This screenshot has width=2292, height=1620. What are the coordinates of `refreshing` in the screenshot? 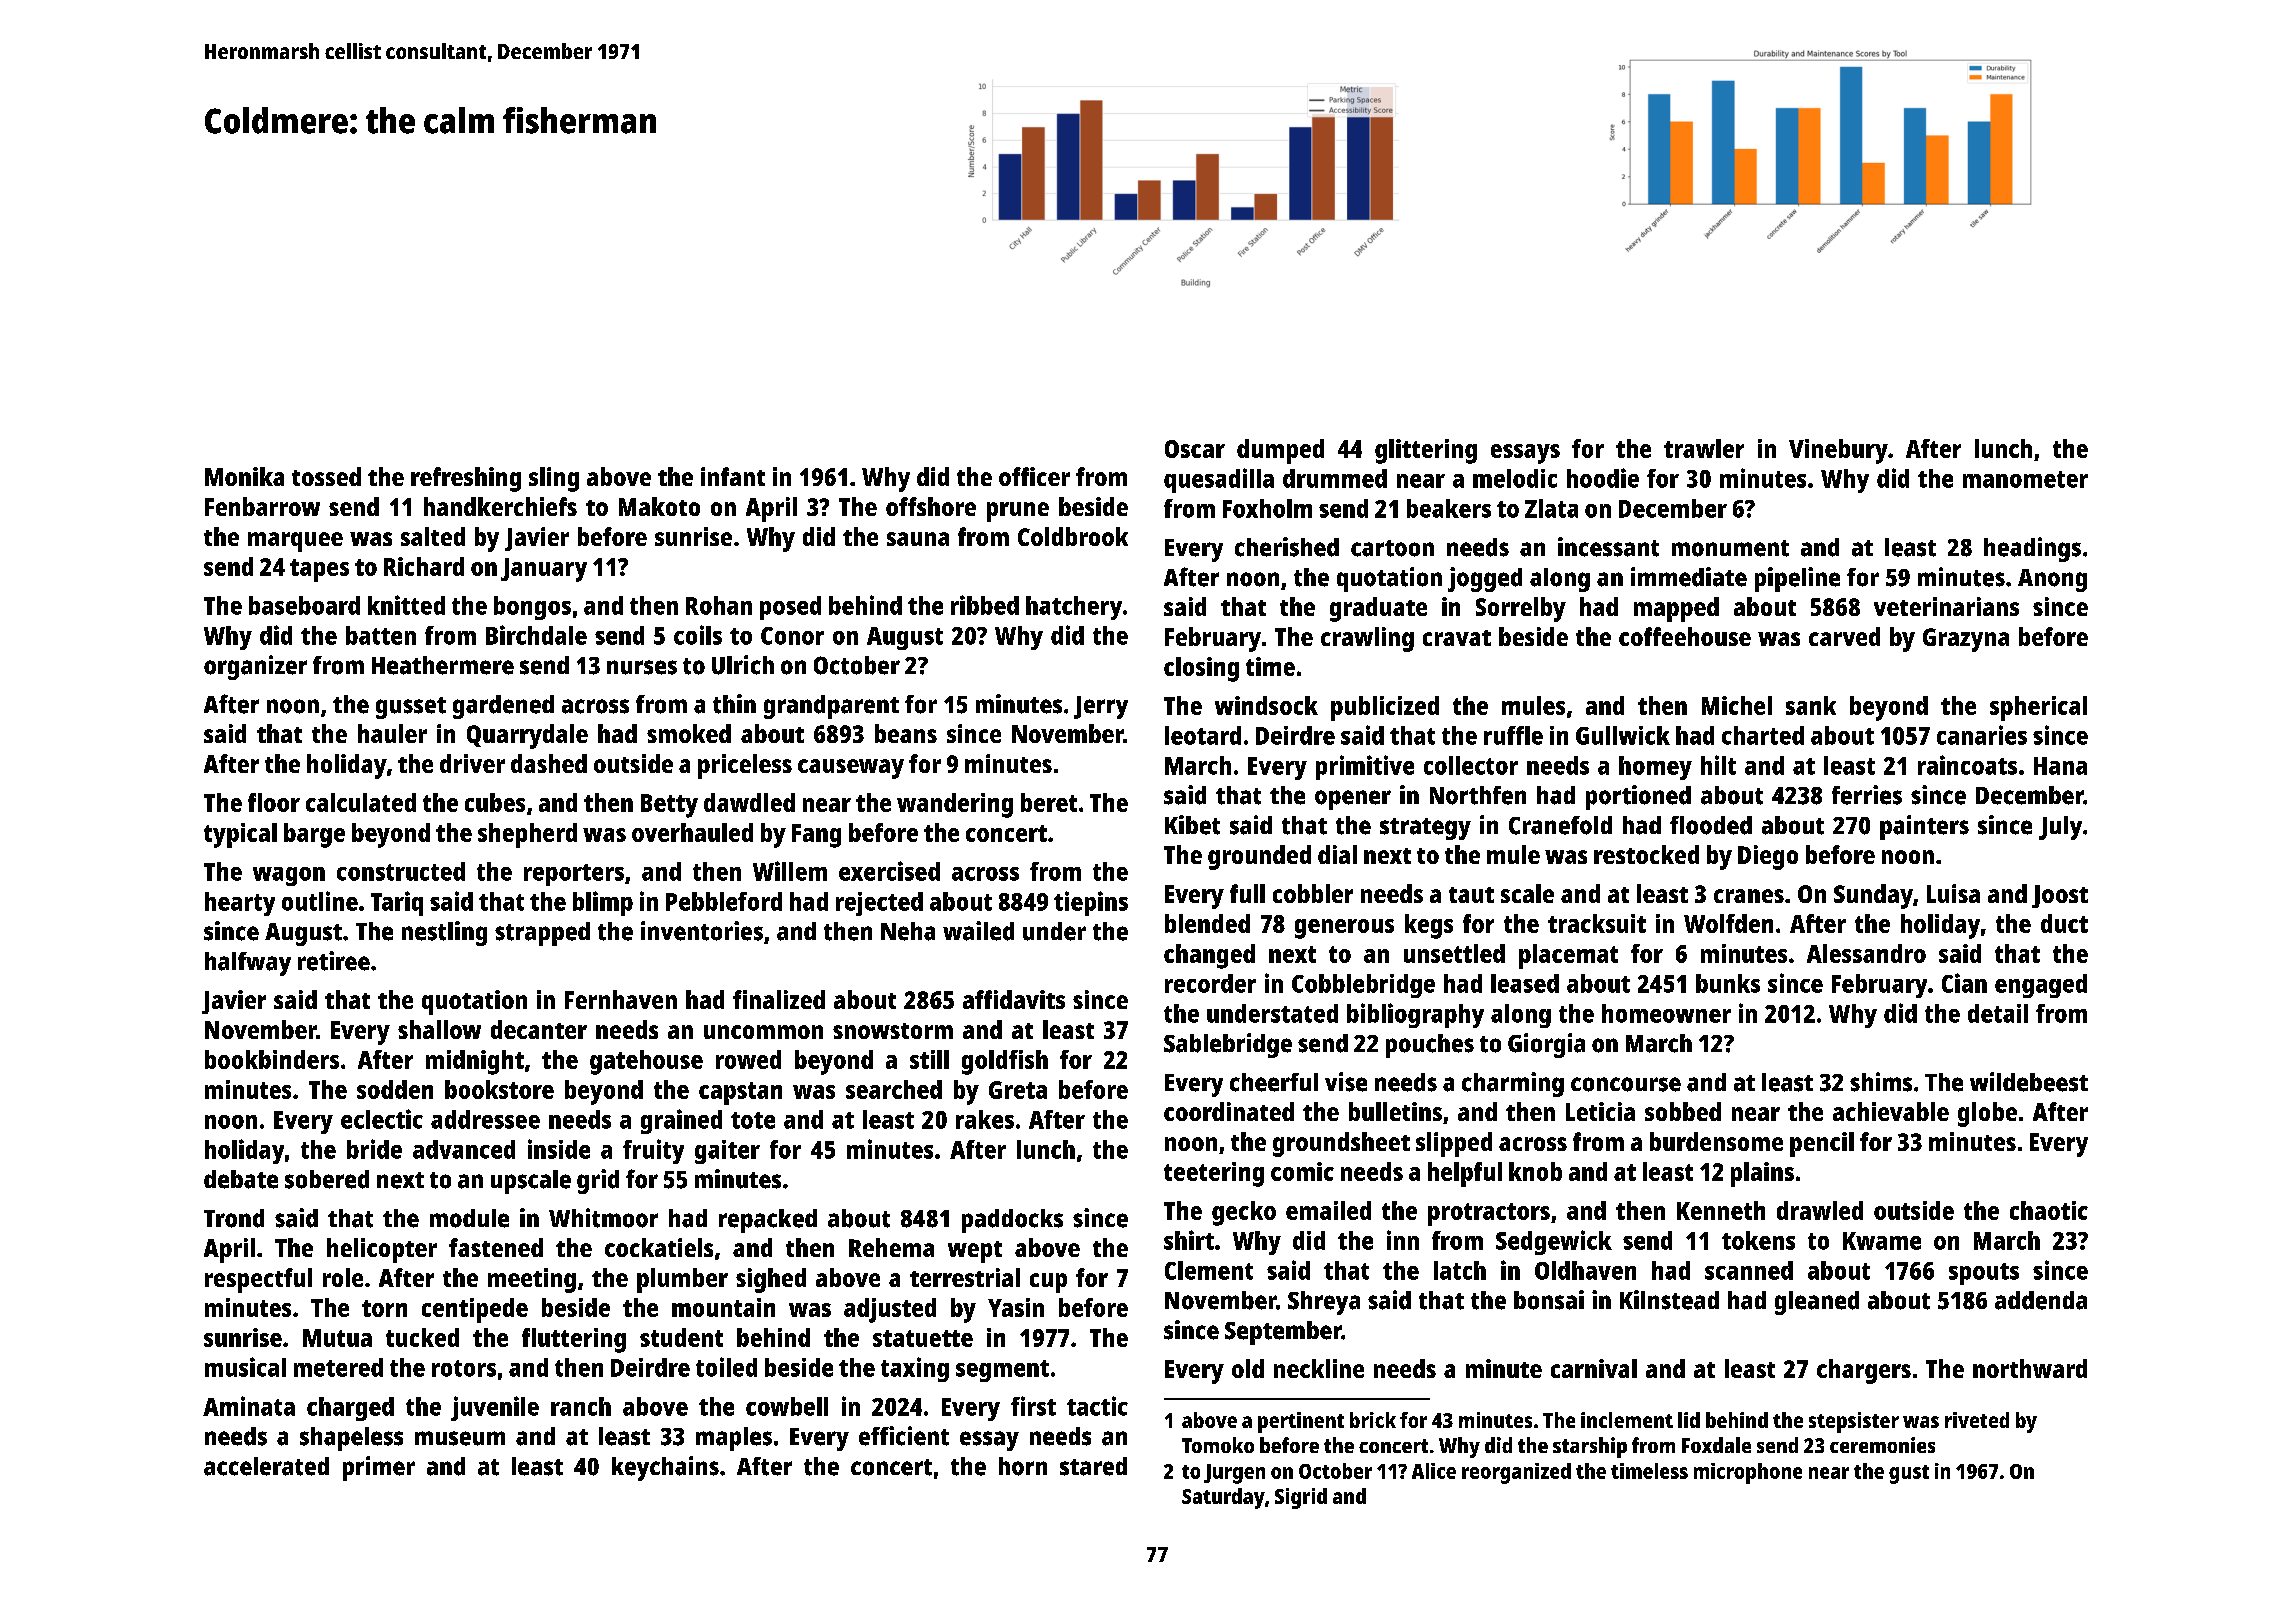 It's located at (466, 479).
